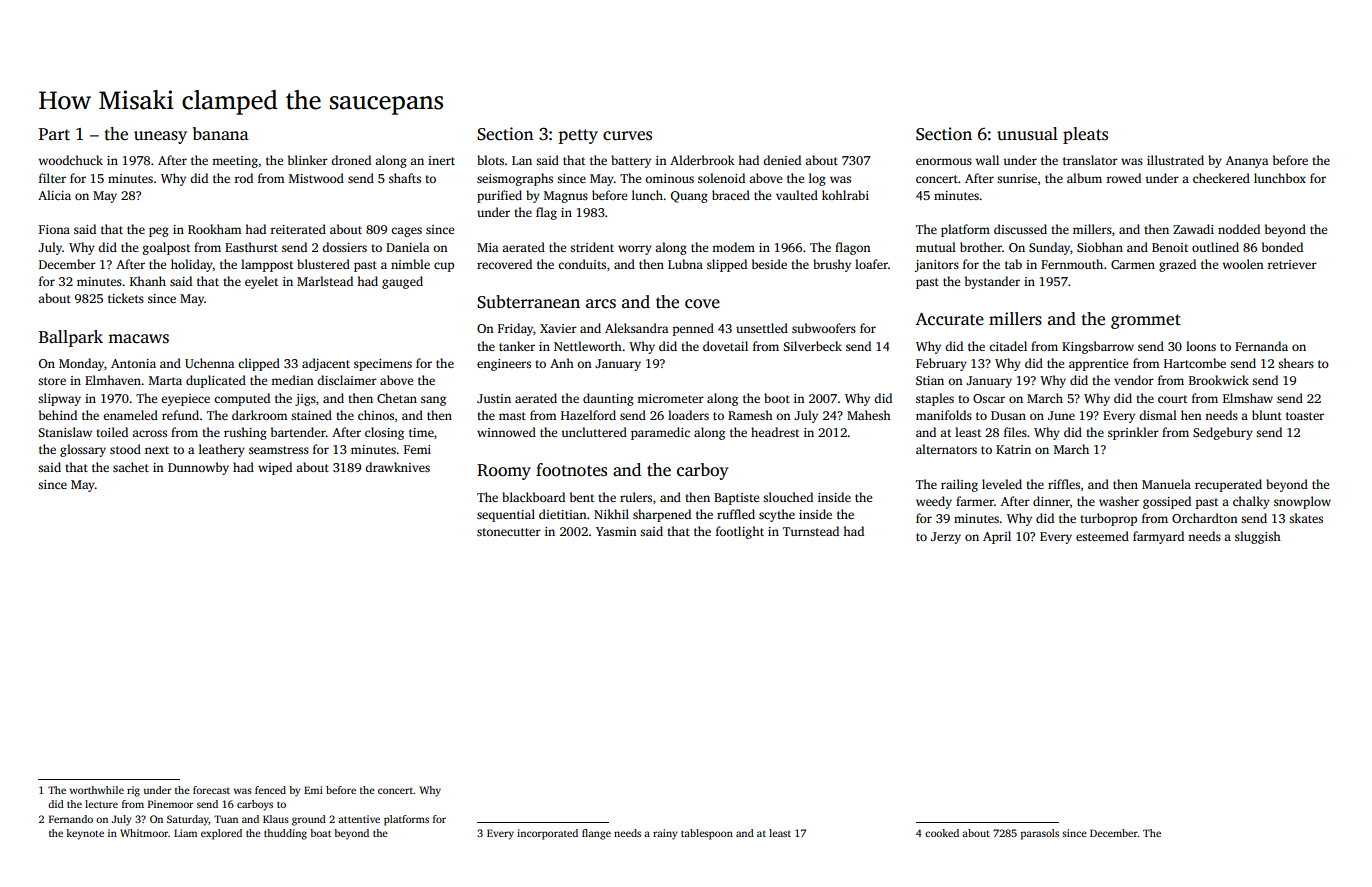  I want to click on Part, so click(54, 134).
